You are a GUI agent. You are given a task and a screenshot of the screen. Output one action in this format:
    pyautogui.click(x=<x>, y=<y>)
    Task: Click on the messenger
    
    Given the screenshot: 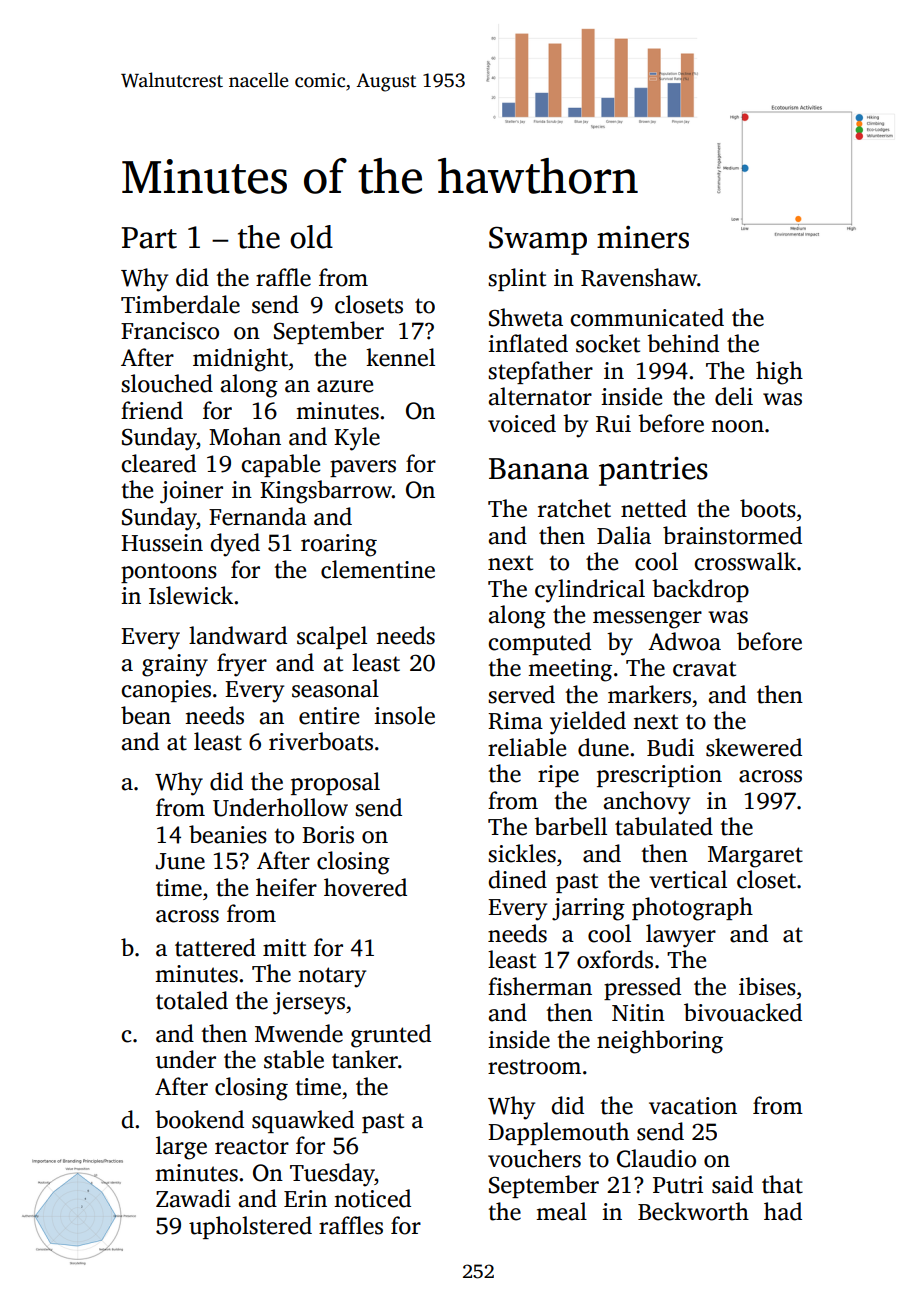 What is the action you would take?
    pyautogui.click(x=647, y=620)
